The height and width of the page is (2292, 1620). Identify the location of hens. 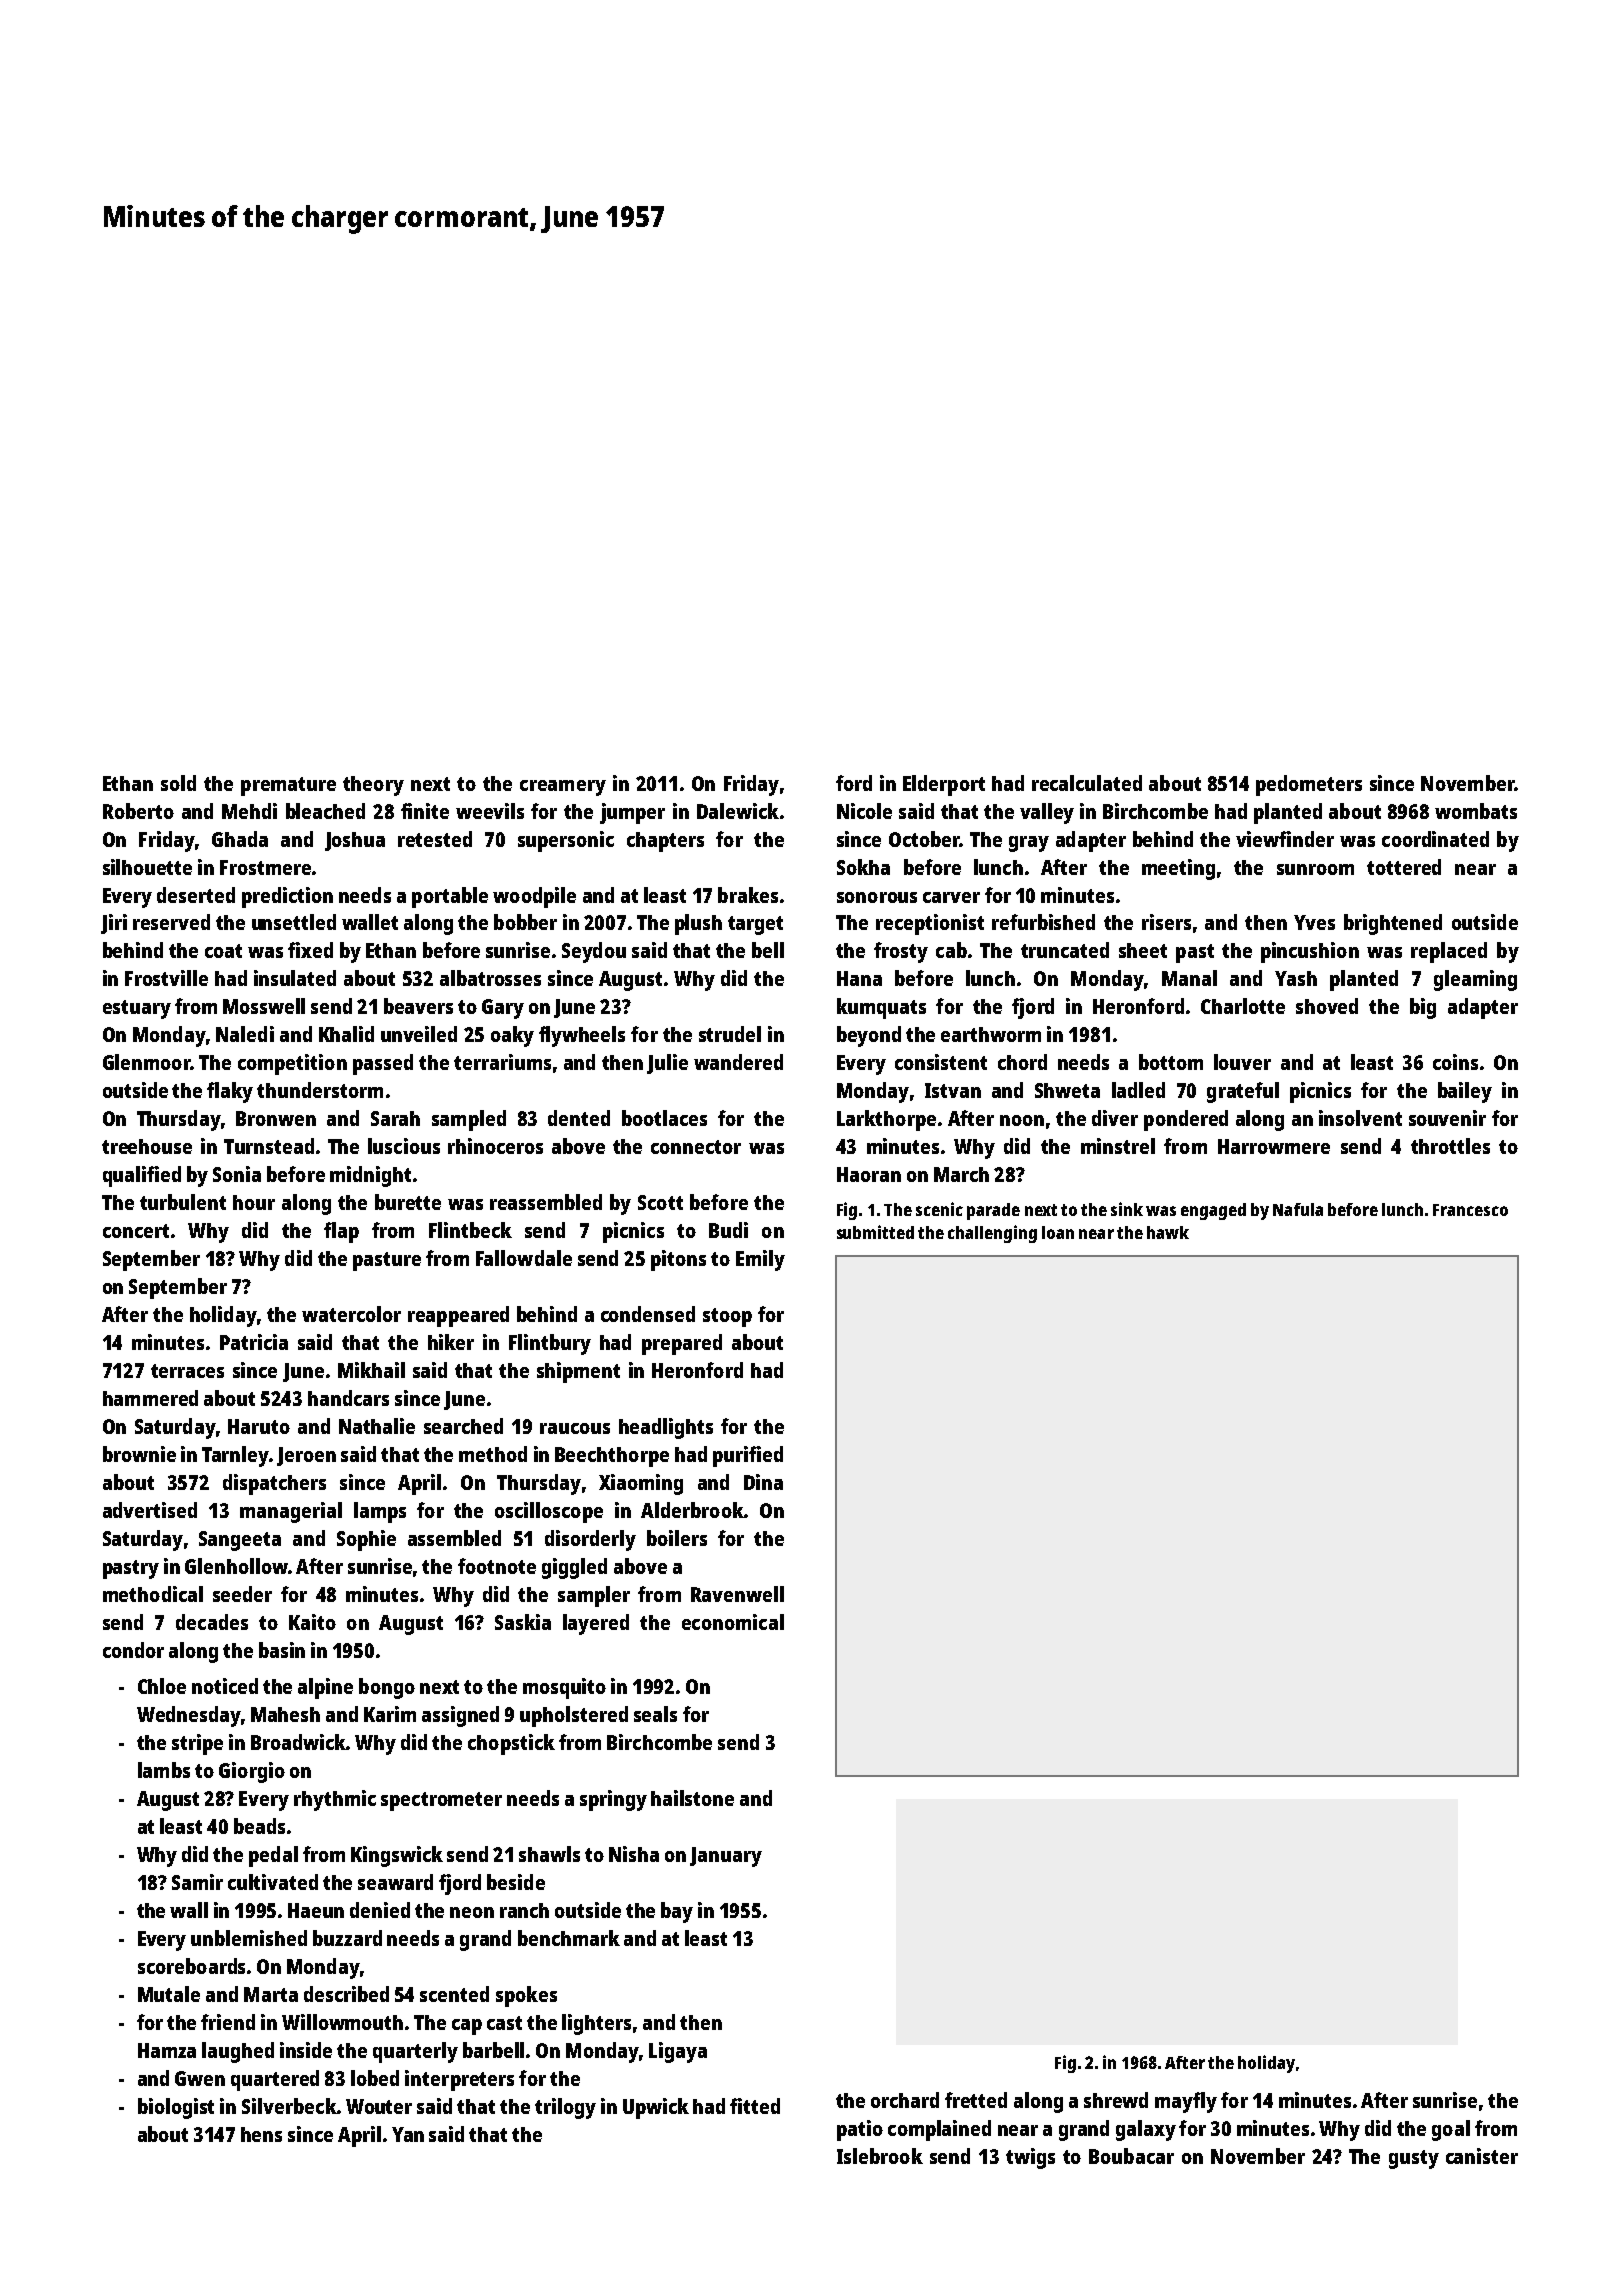
(261, 2134).
